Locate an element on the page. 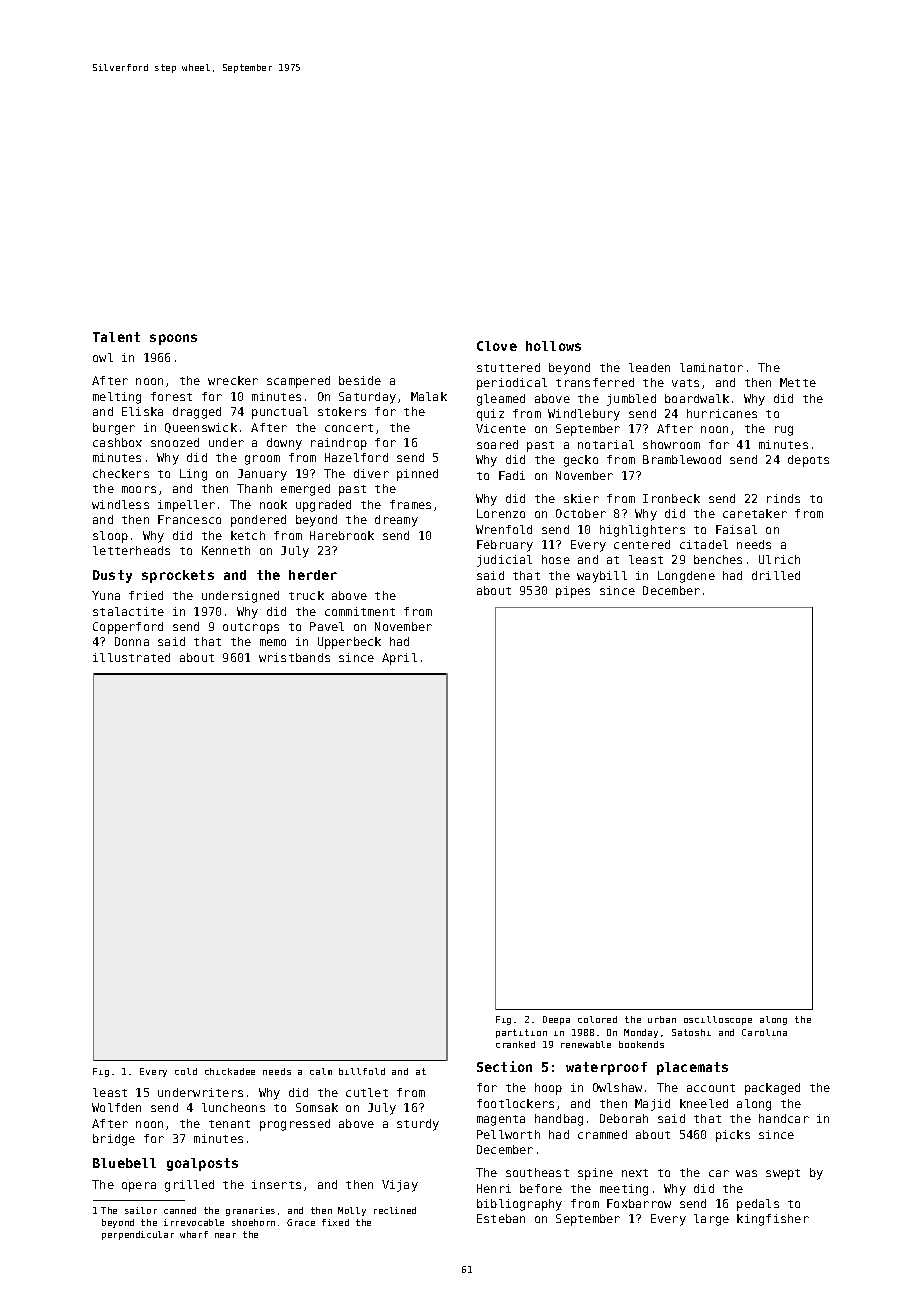  perpendicular is located at coordinates (138, 1235).
